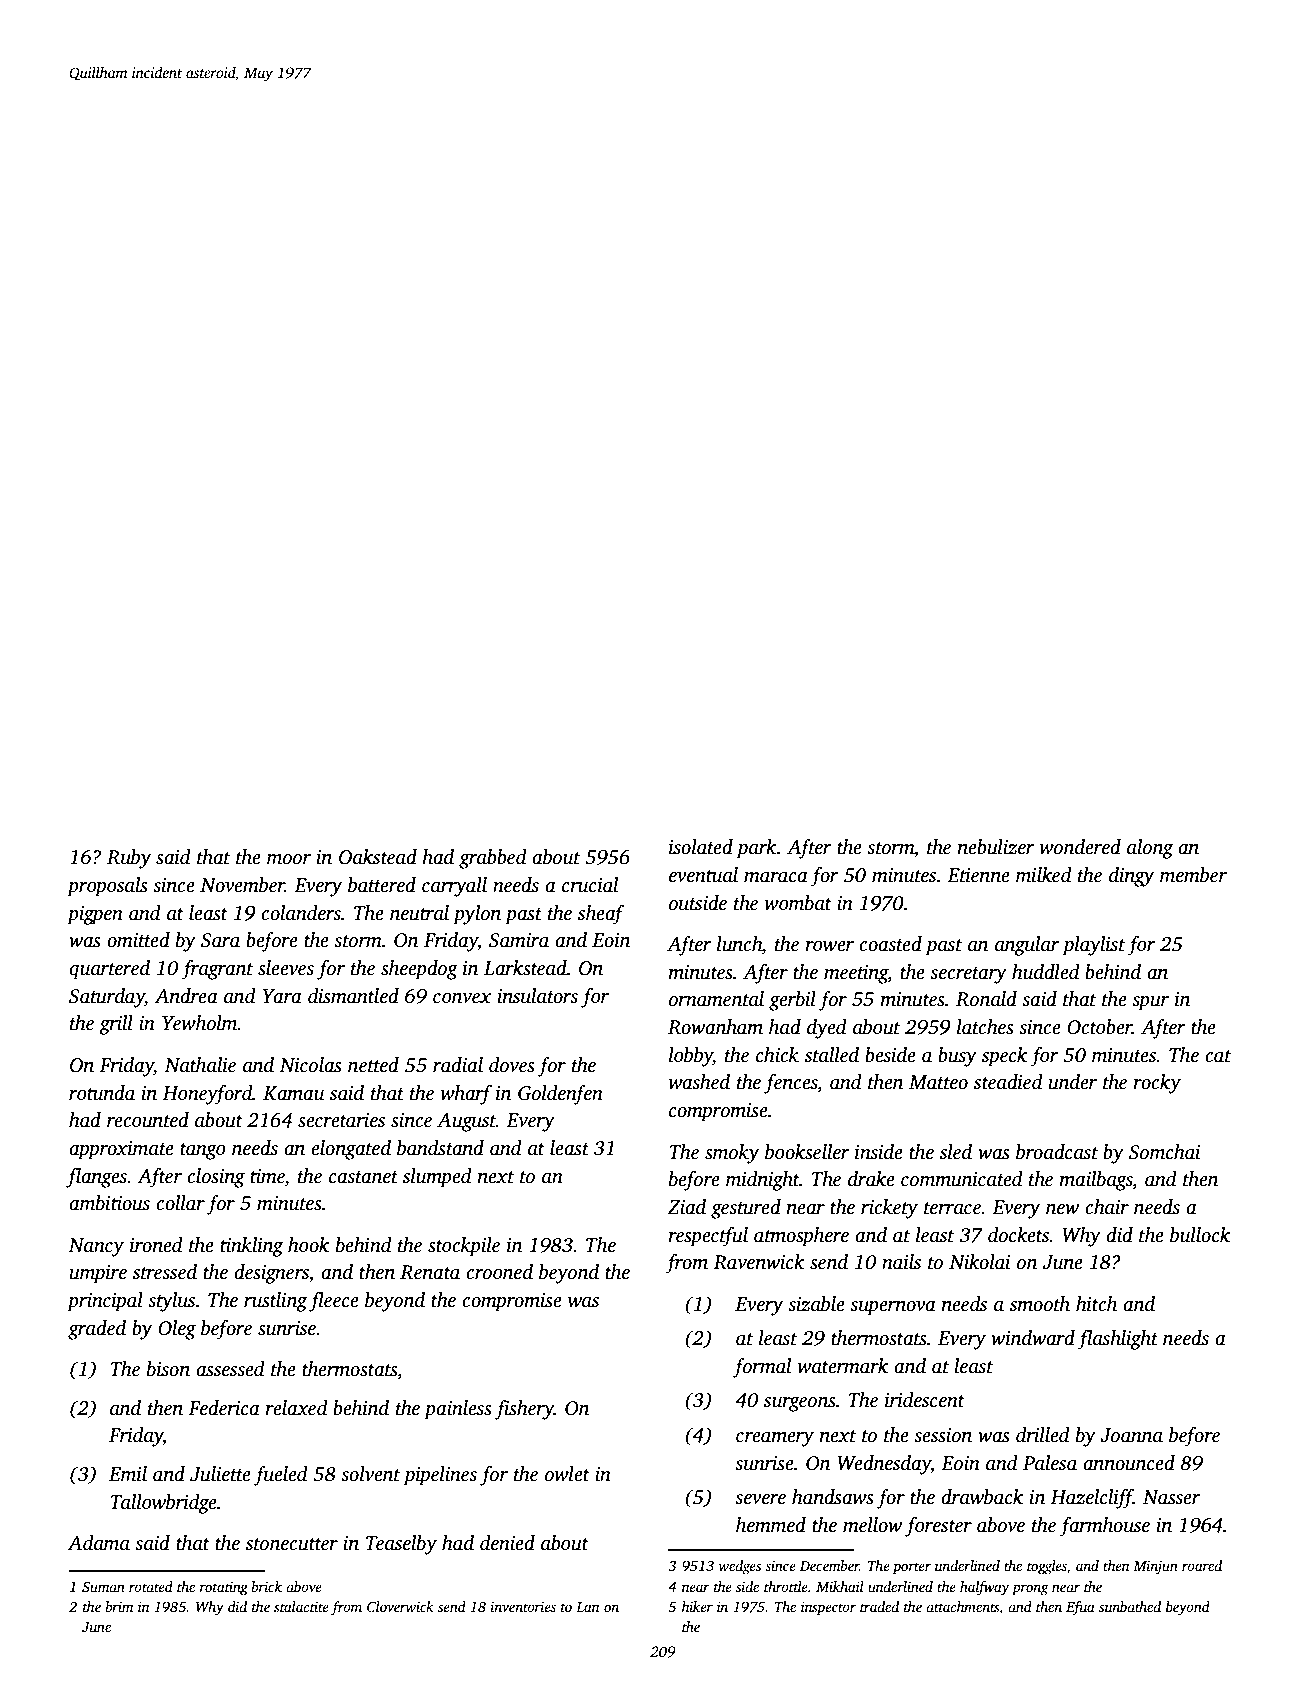  Describe the element at coordinates (334, 1302) in the screenshot. I see `fleece` at that location.
